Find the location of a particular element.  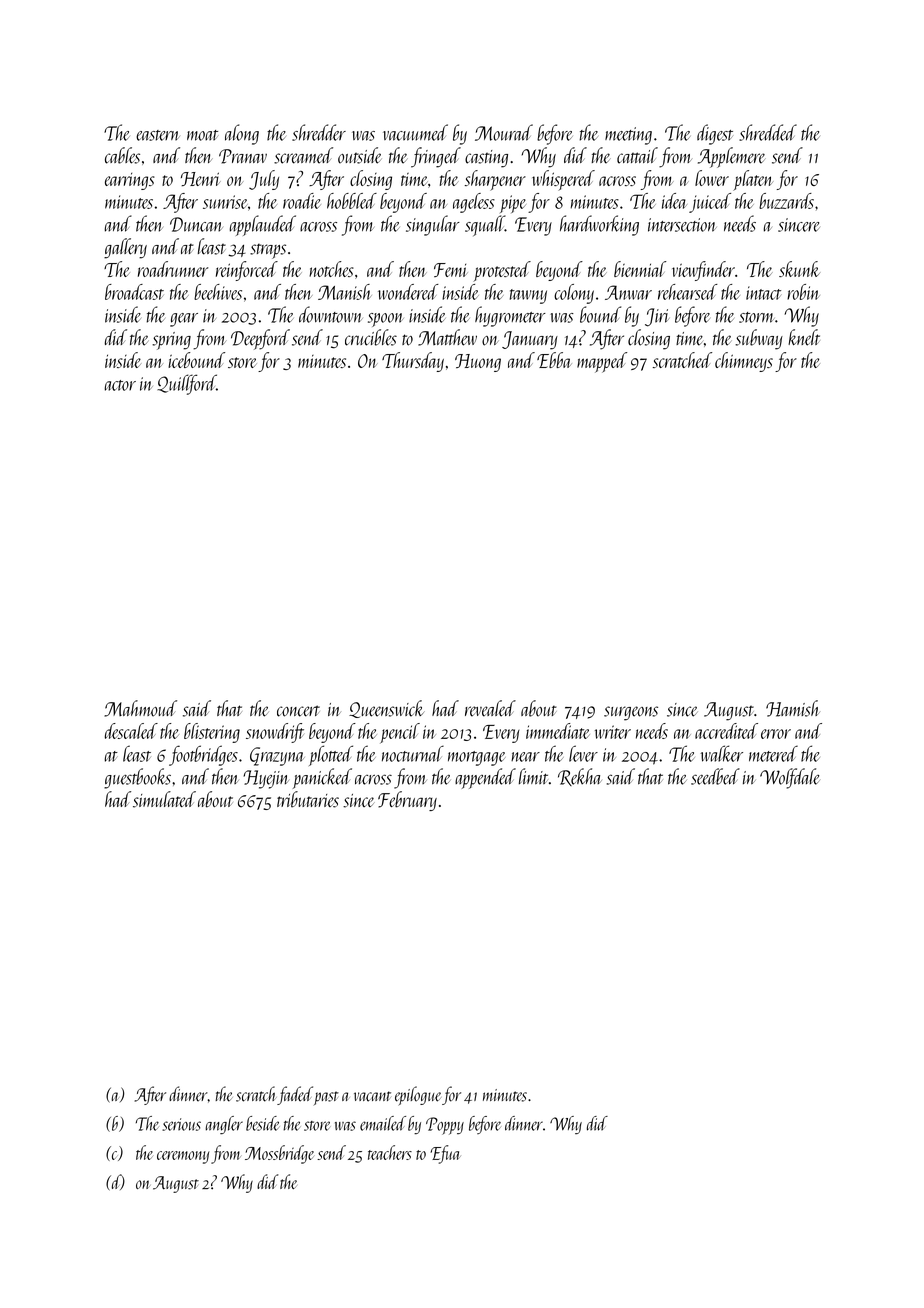

Wolfdale is located at coordinates (790, 778).
